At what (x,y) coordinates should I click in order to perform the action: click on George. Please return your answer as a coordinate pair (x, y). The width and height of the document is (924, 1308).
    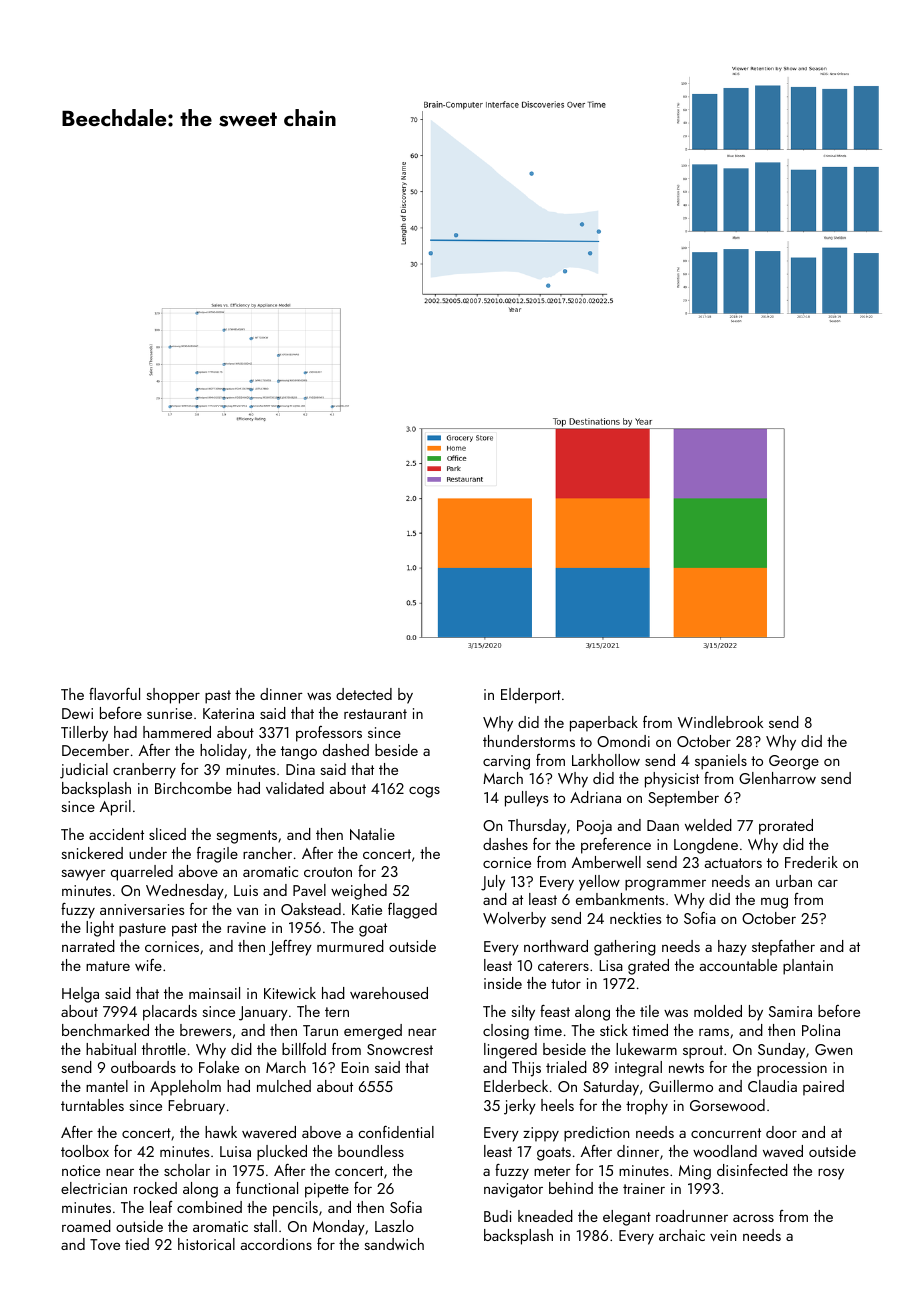
    Looking at the image, I should click on (794, 762).
